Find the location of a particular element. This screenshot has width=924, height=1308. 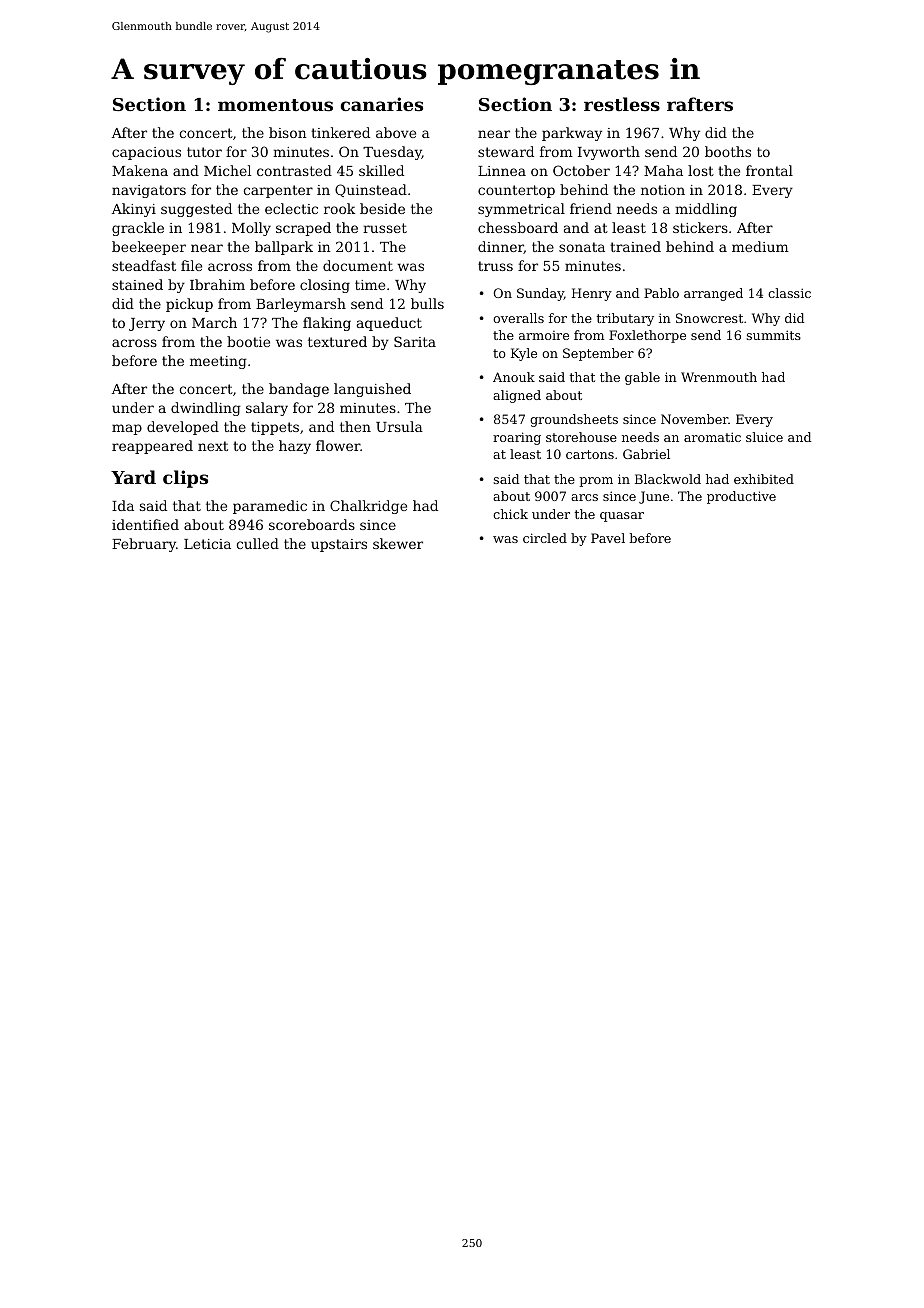

Akinyi is located at coordinates (134, 210).
